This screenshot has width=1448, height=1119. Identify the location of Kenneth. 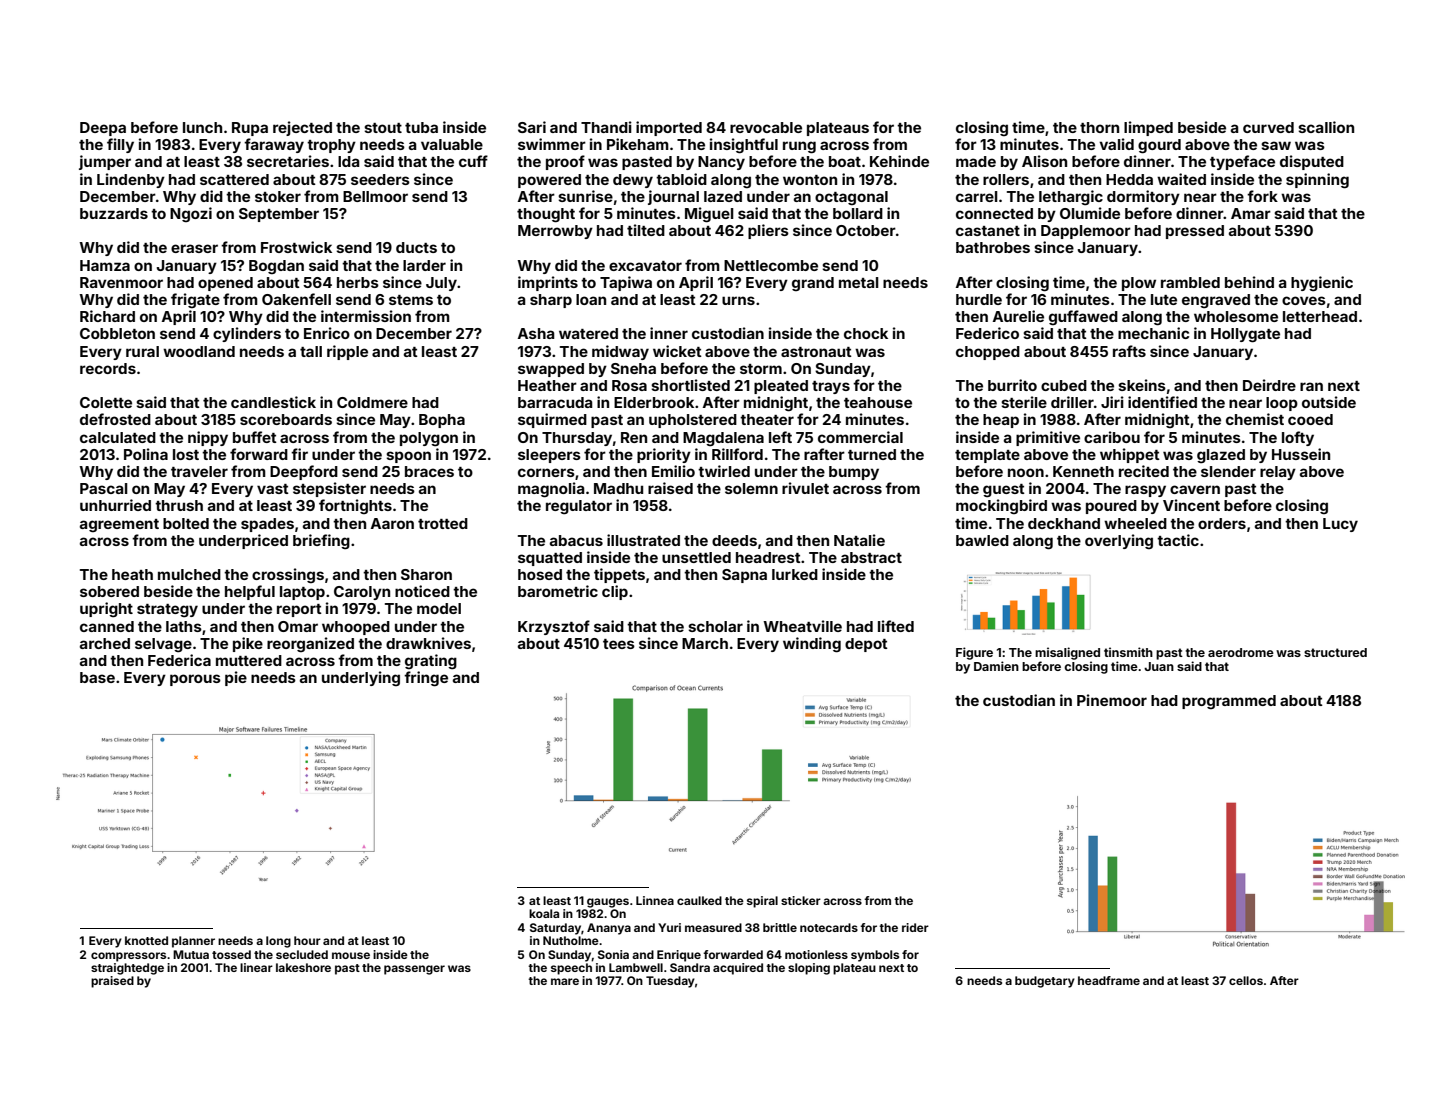
(1083, 471).
